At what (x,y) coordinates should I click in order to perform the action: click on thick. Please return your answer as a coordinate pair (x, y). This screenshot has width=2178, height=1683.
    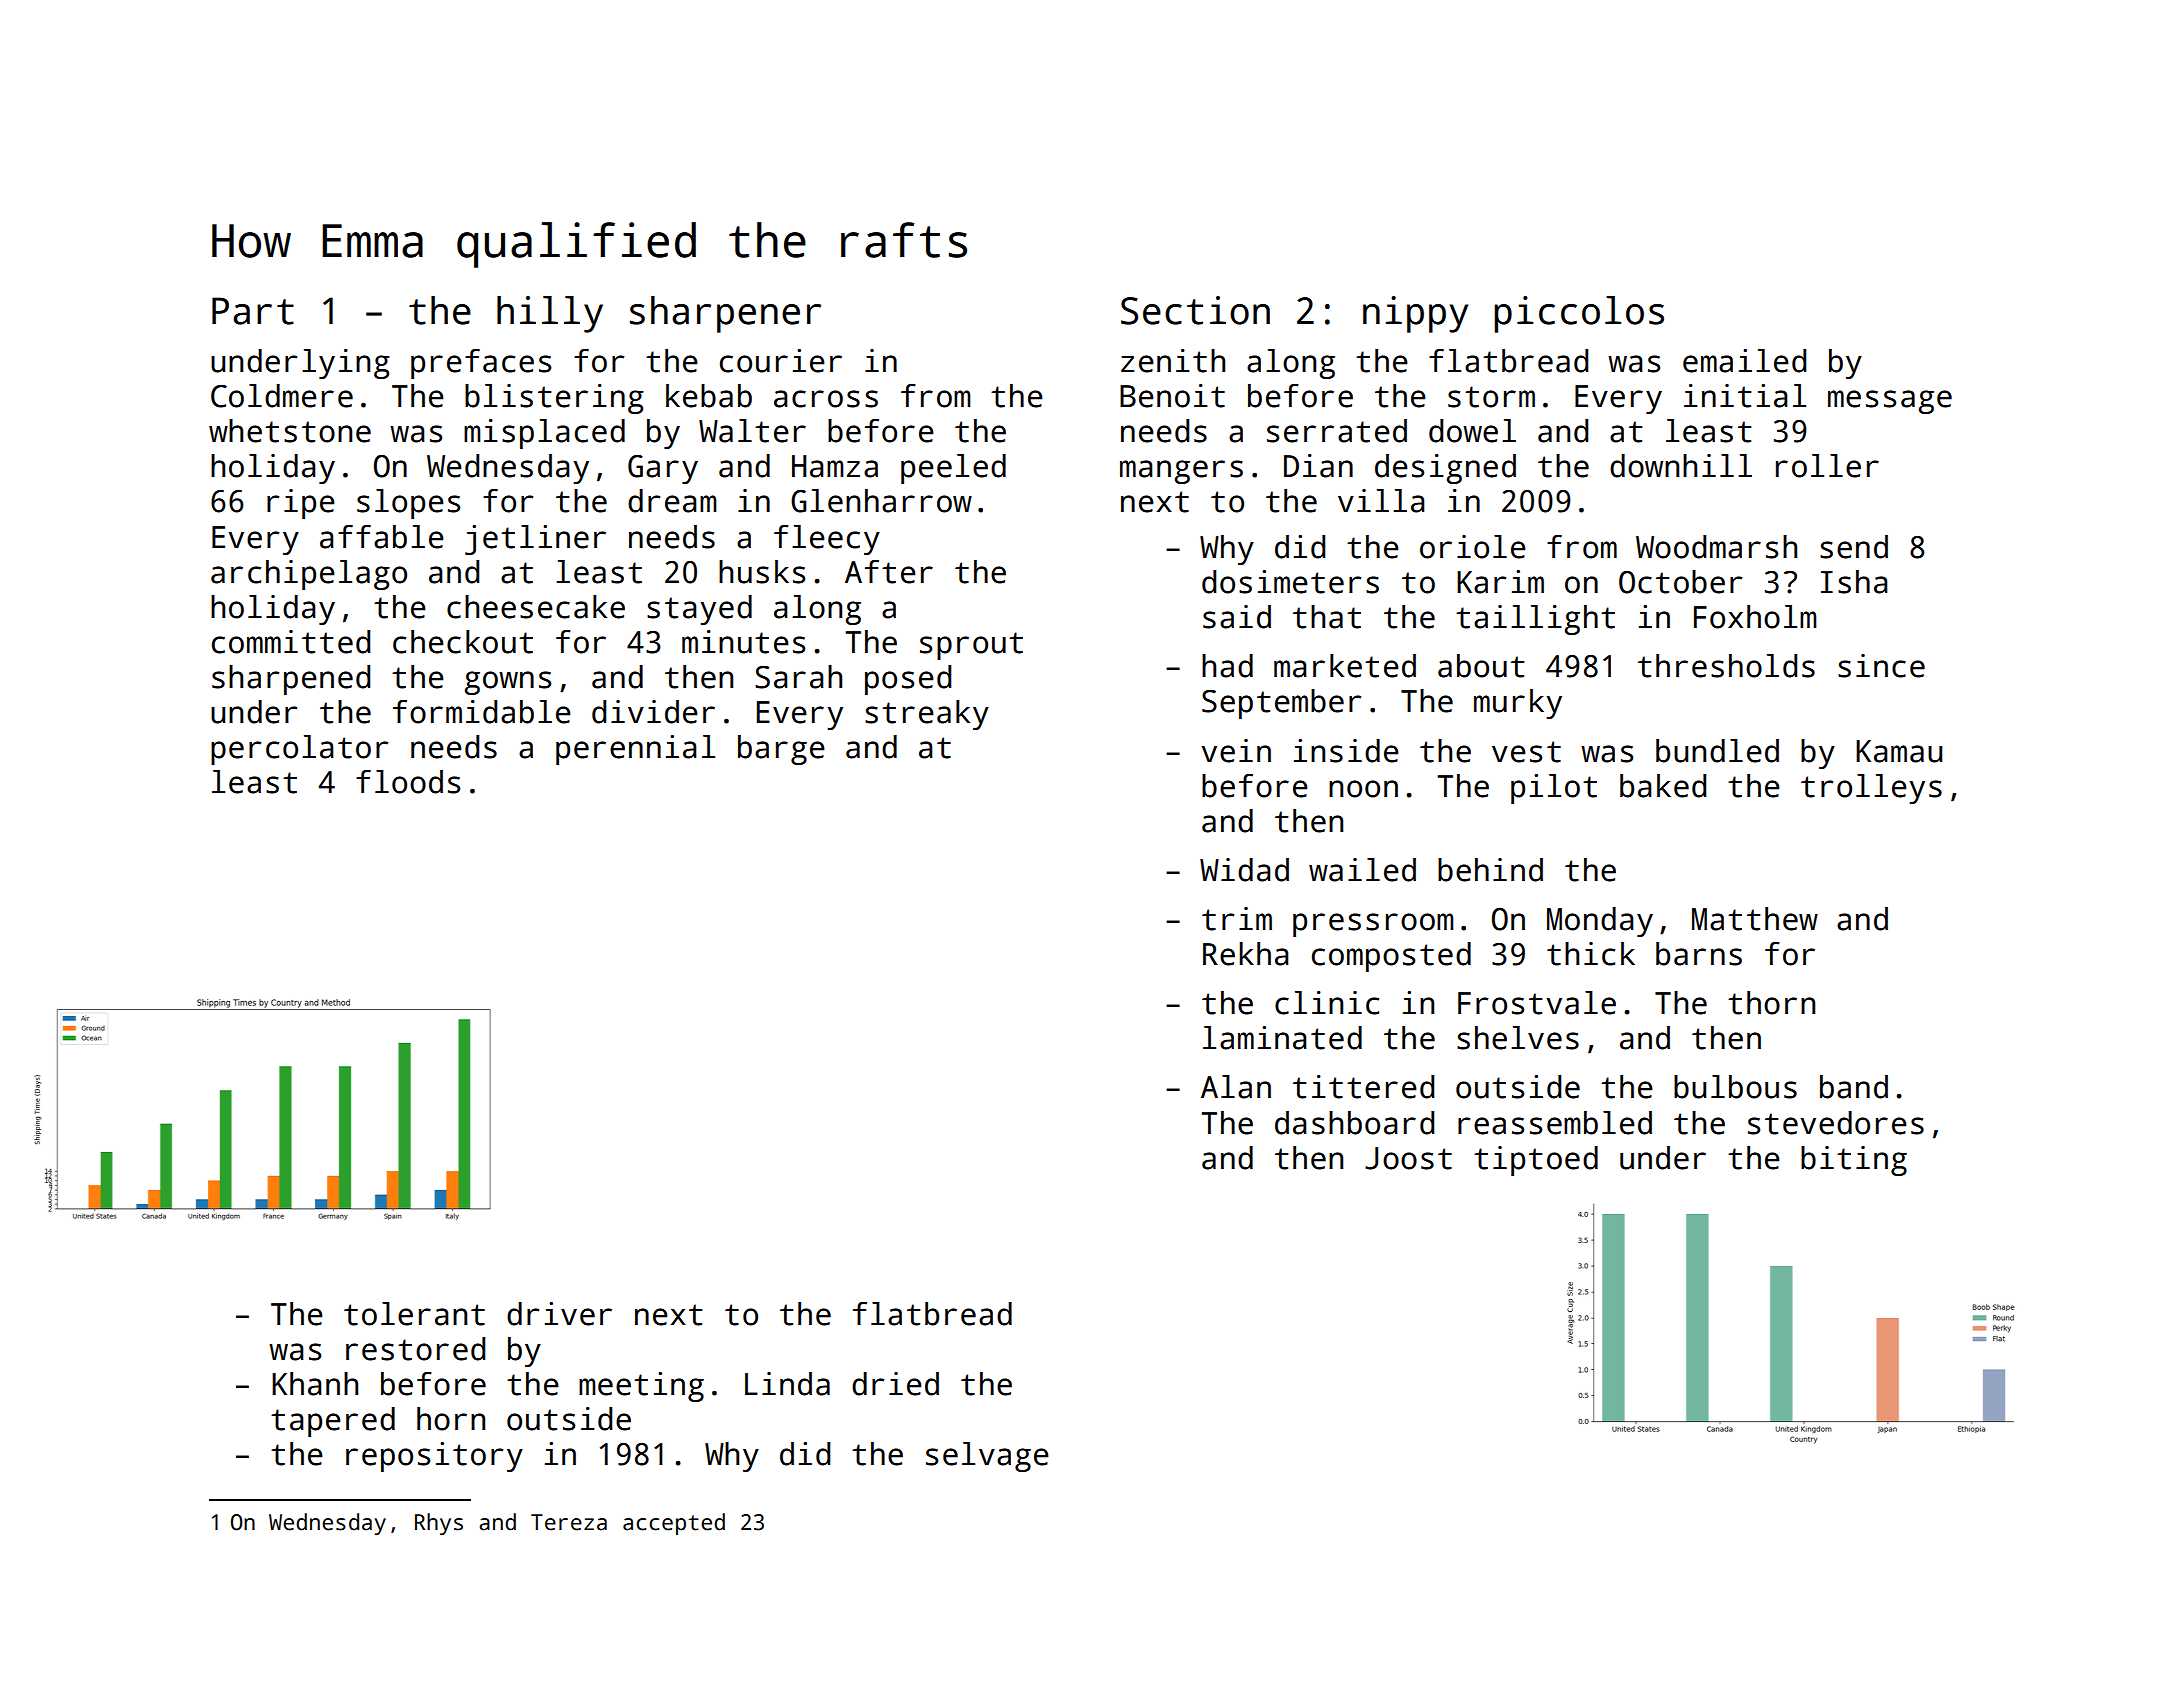
    Looking at the image, I should click on (1591, 954).
